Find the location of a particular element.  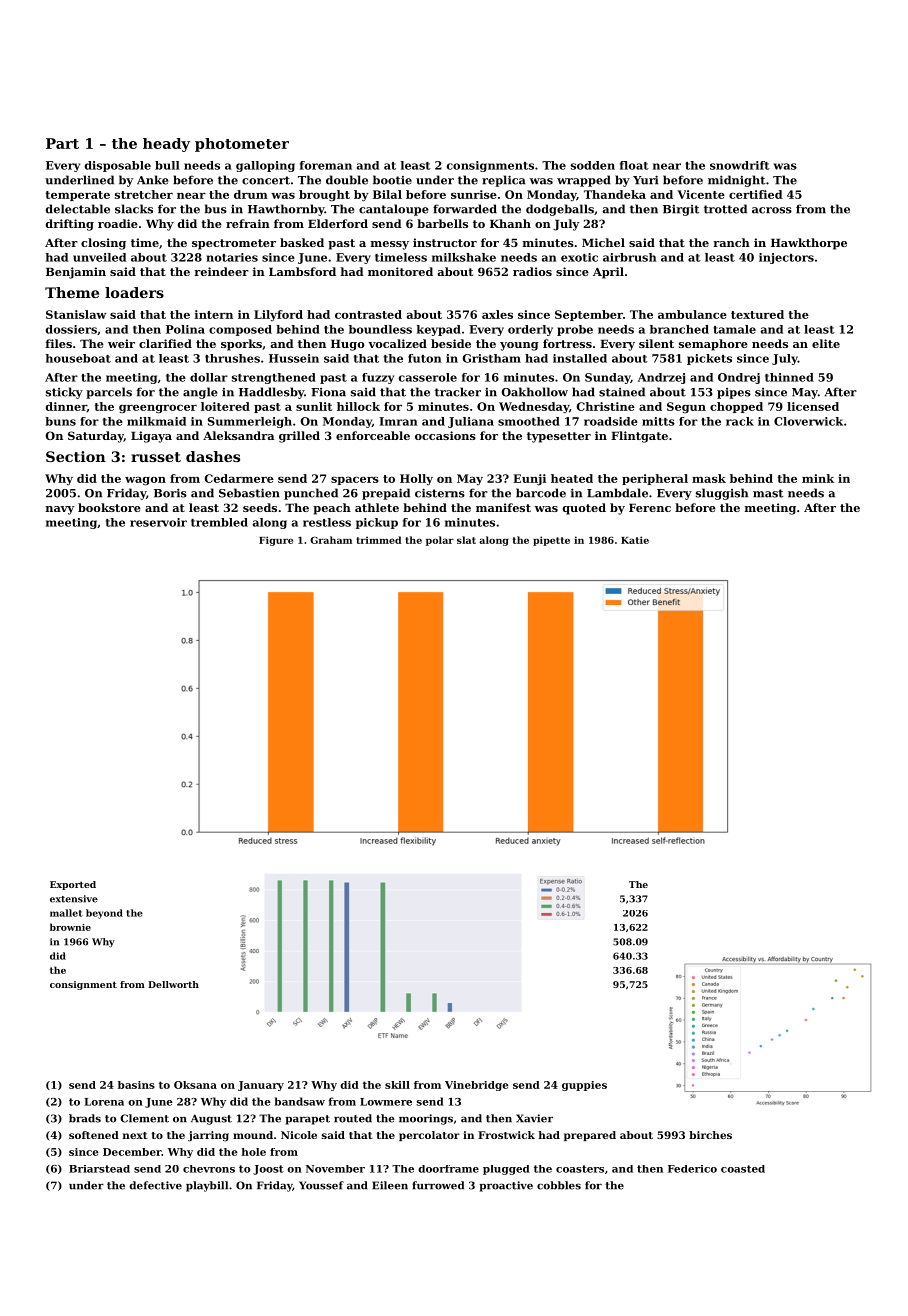

snowdrift is located at coordinates (740, 165).
